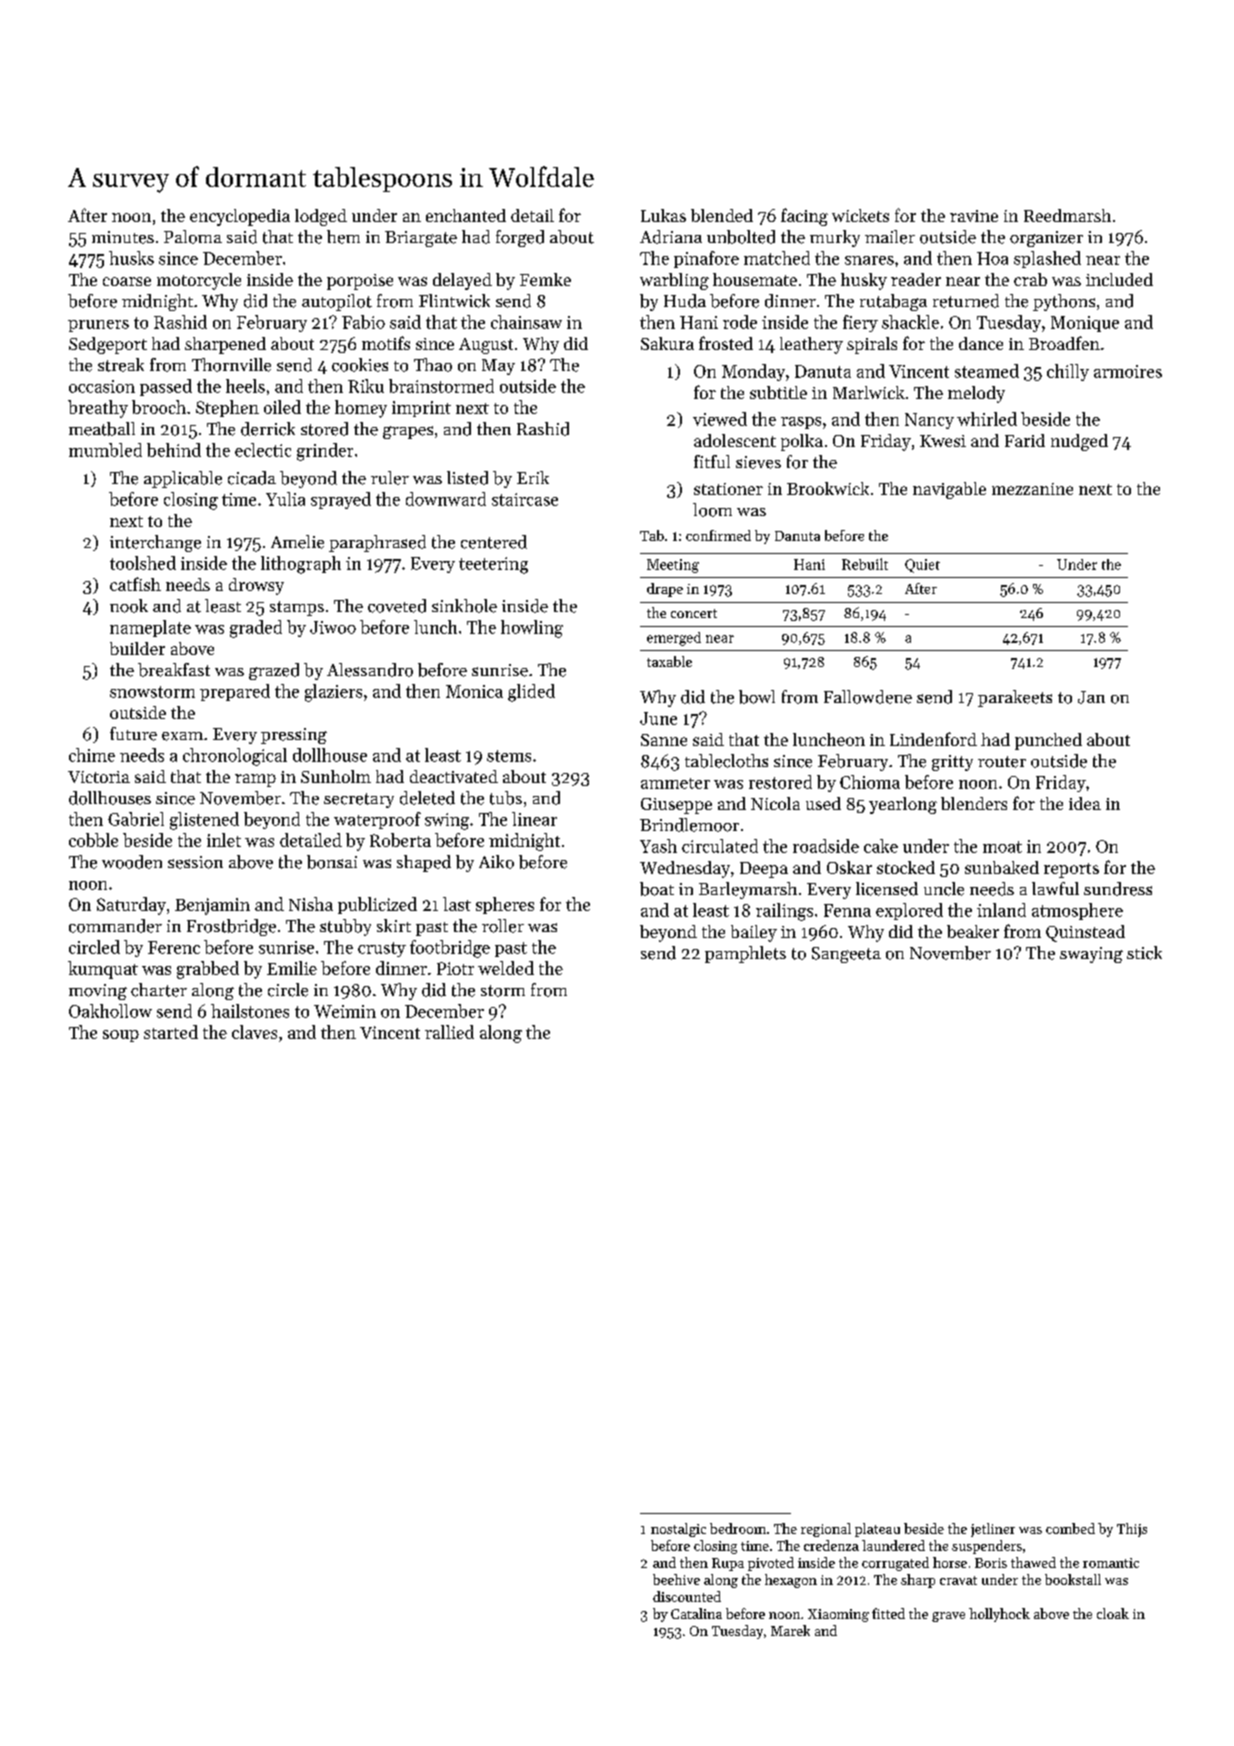 Image resolution: width=1234 pixels, height=1746 pixels. Describe the element at coordinates (1119, 279) in the image. I see `included` at that location.
